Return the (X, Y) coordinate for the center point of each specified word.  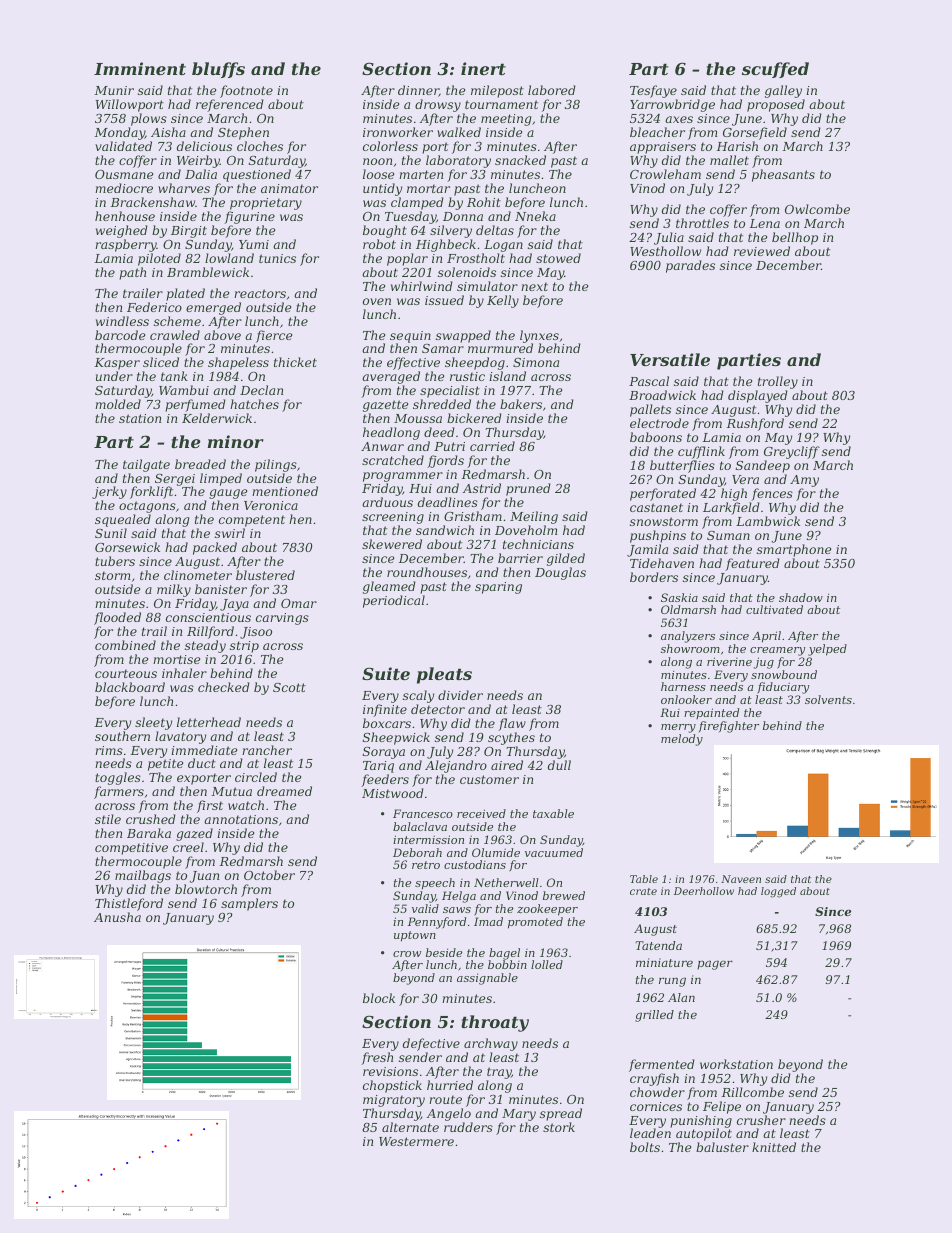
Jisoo (256, 633)
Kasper (117, 364)
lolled (547, 964)
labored (552, 90)
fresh (377, 1058)
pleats (444, 675)
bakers (521, 404)
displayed (758, 396)
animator (289, 188)
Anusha (117, 917)
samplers (249, 904)
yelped (827, 650)
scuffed (775, 70)
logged (778, 892)
